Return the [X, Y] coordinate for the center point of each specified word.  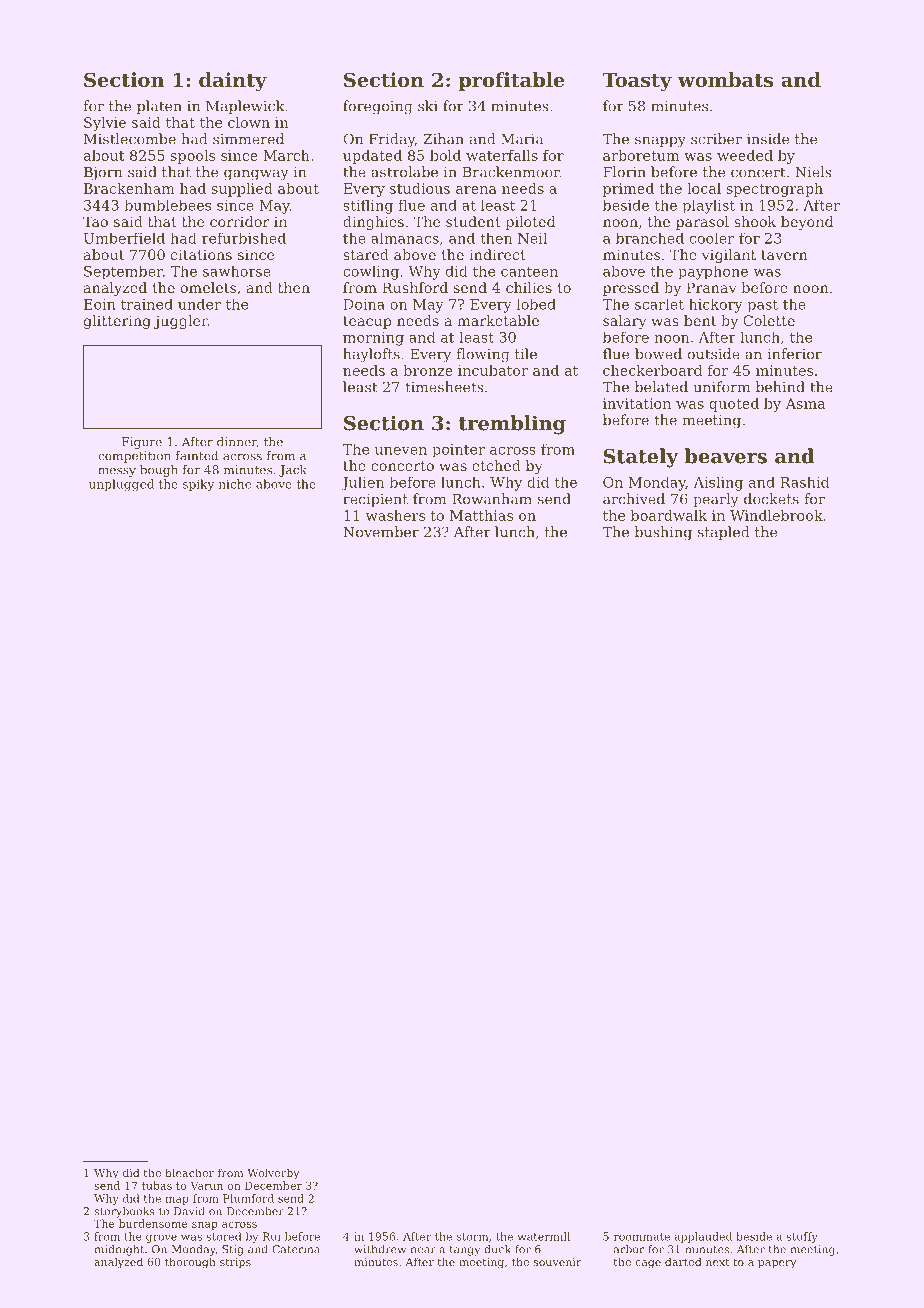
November [381, 532]
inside [768, 139]
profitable [511, 81]
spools [193, 157]
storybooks [124, 1212]
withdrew [380, 1249]
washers [395, 515]
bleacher [189, 1172]
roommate [642, 1237]
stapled [724, 533]
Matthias [481, 515]
